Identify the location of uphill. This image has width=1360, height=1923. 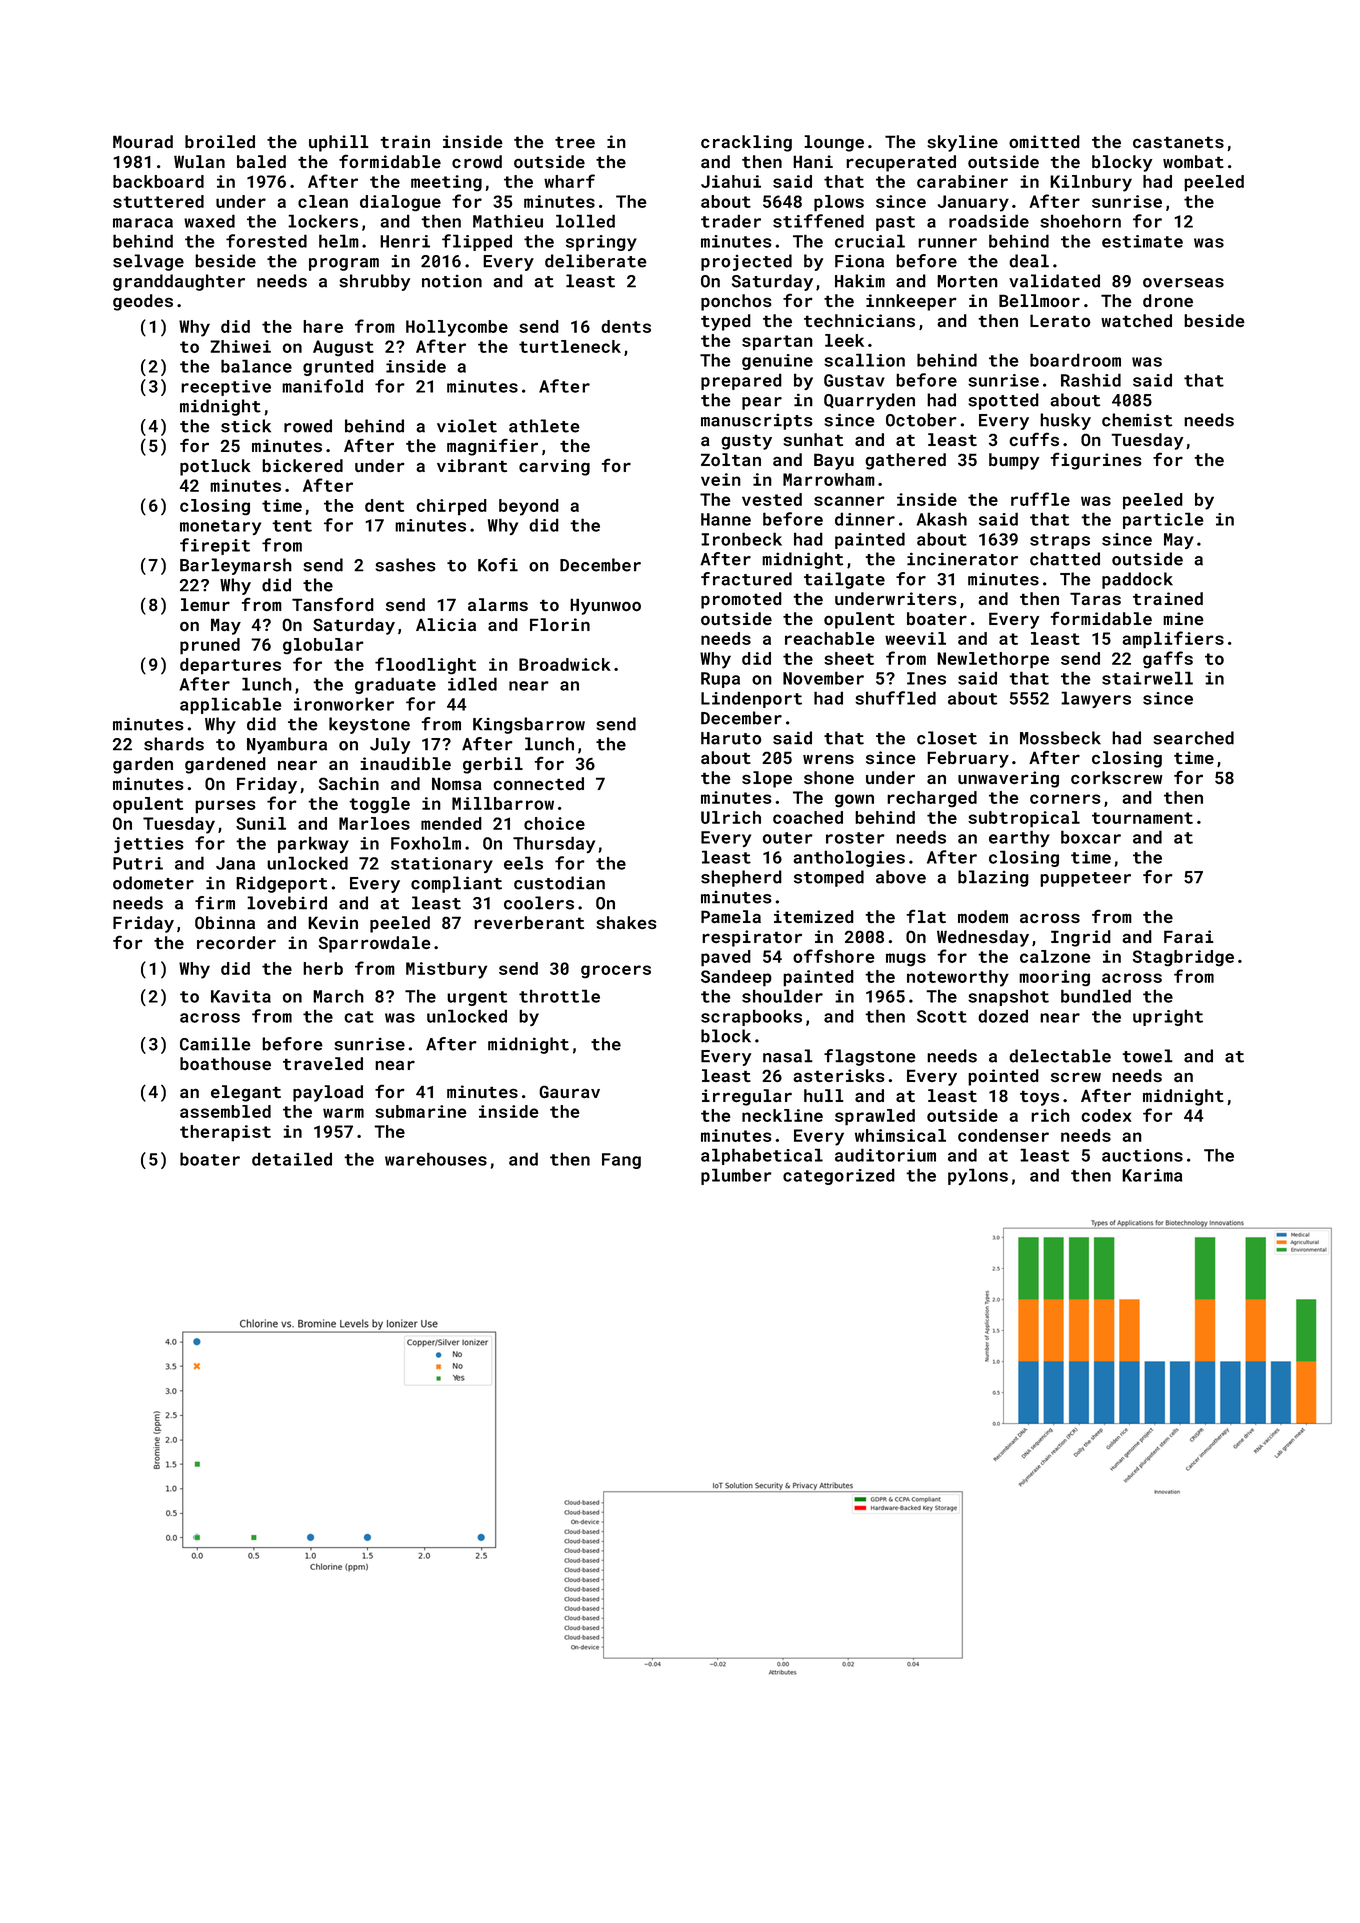
(338, 143).
